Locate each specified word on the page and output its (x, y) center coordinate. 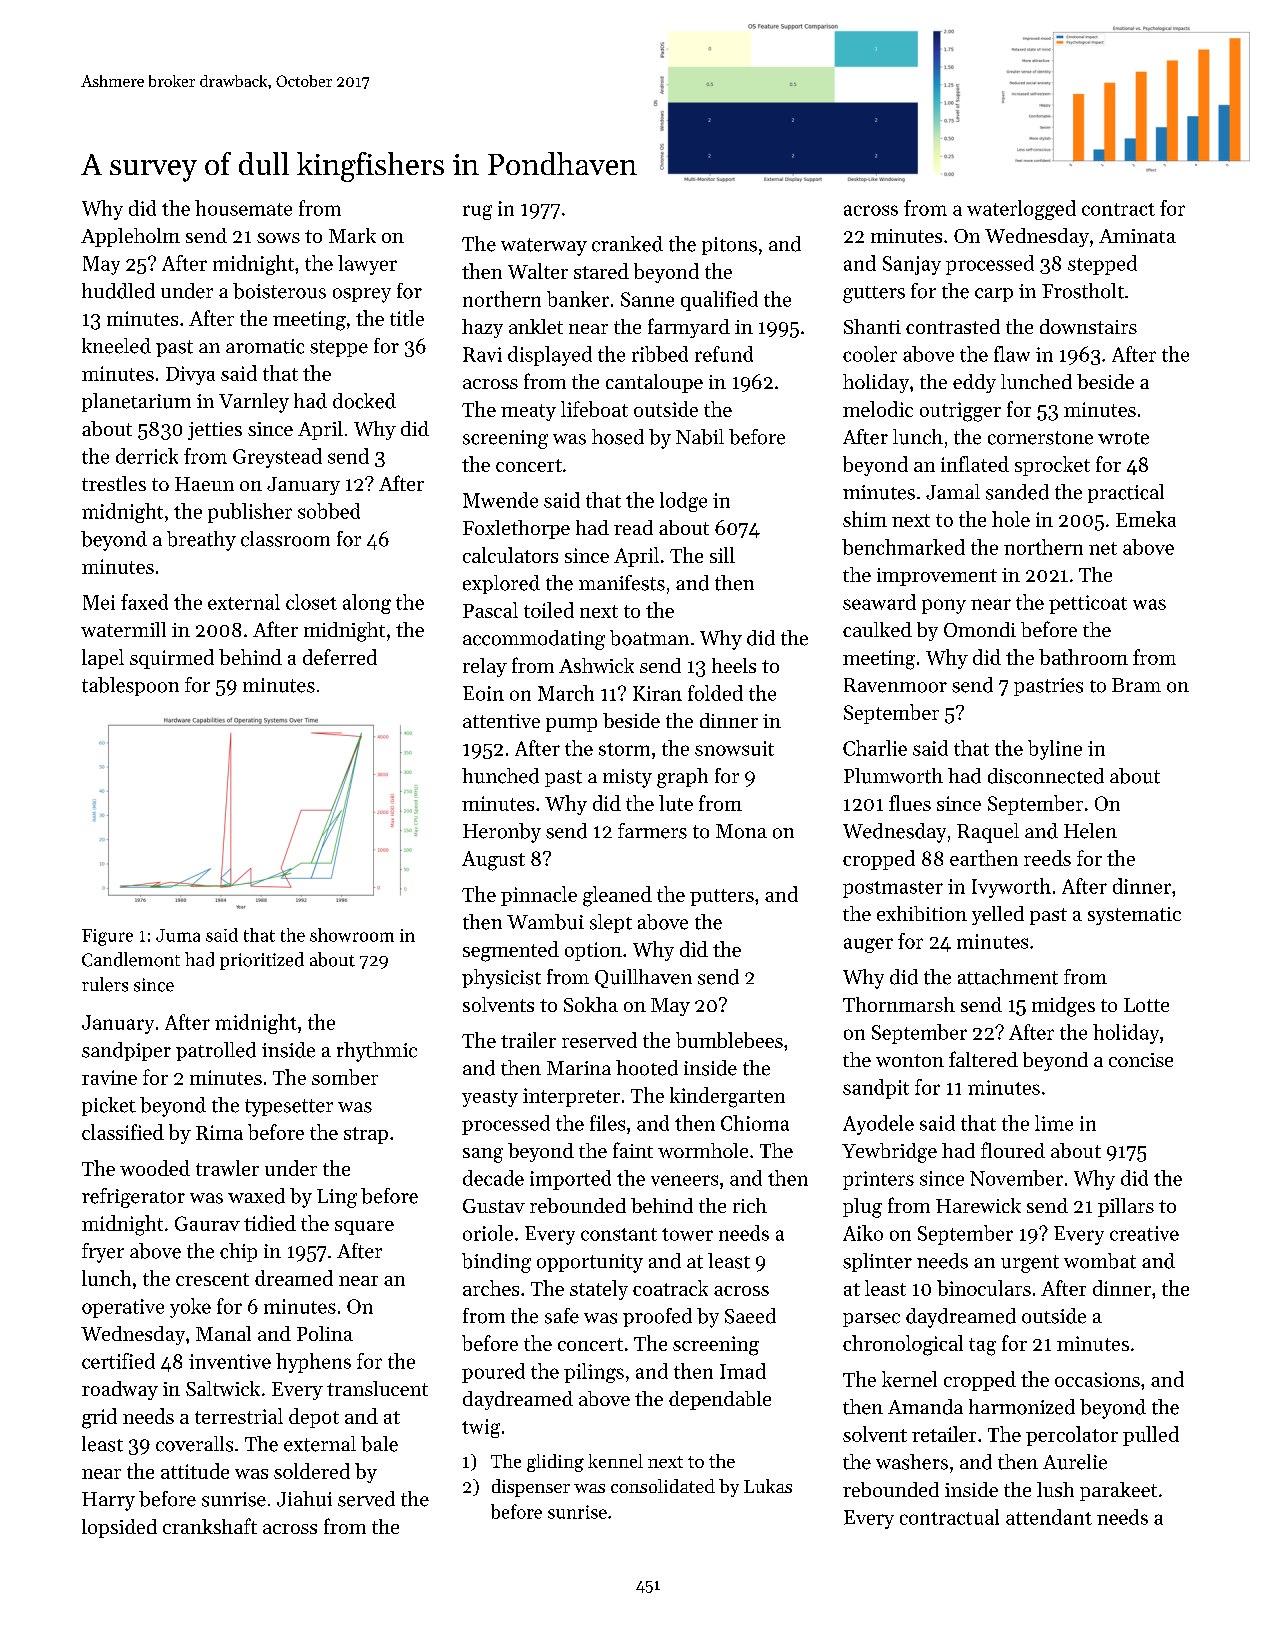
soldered (312, 1471)
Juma (178, 935)
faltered (983, 1059)
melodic (878, 409)
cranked (627, 244)
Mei (99, 602)
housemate (243, 208)
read (633, 527)
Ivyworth (1011, 888)
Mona (741, 831)
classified (123, 1132)
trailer (528, 1040)
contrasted (953, 326)
